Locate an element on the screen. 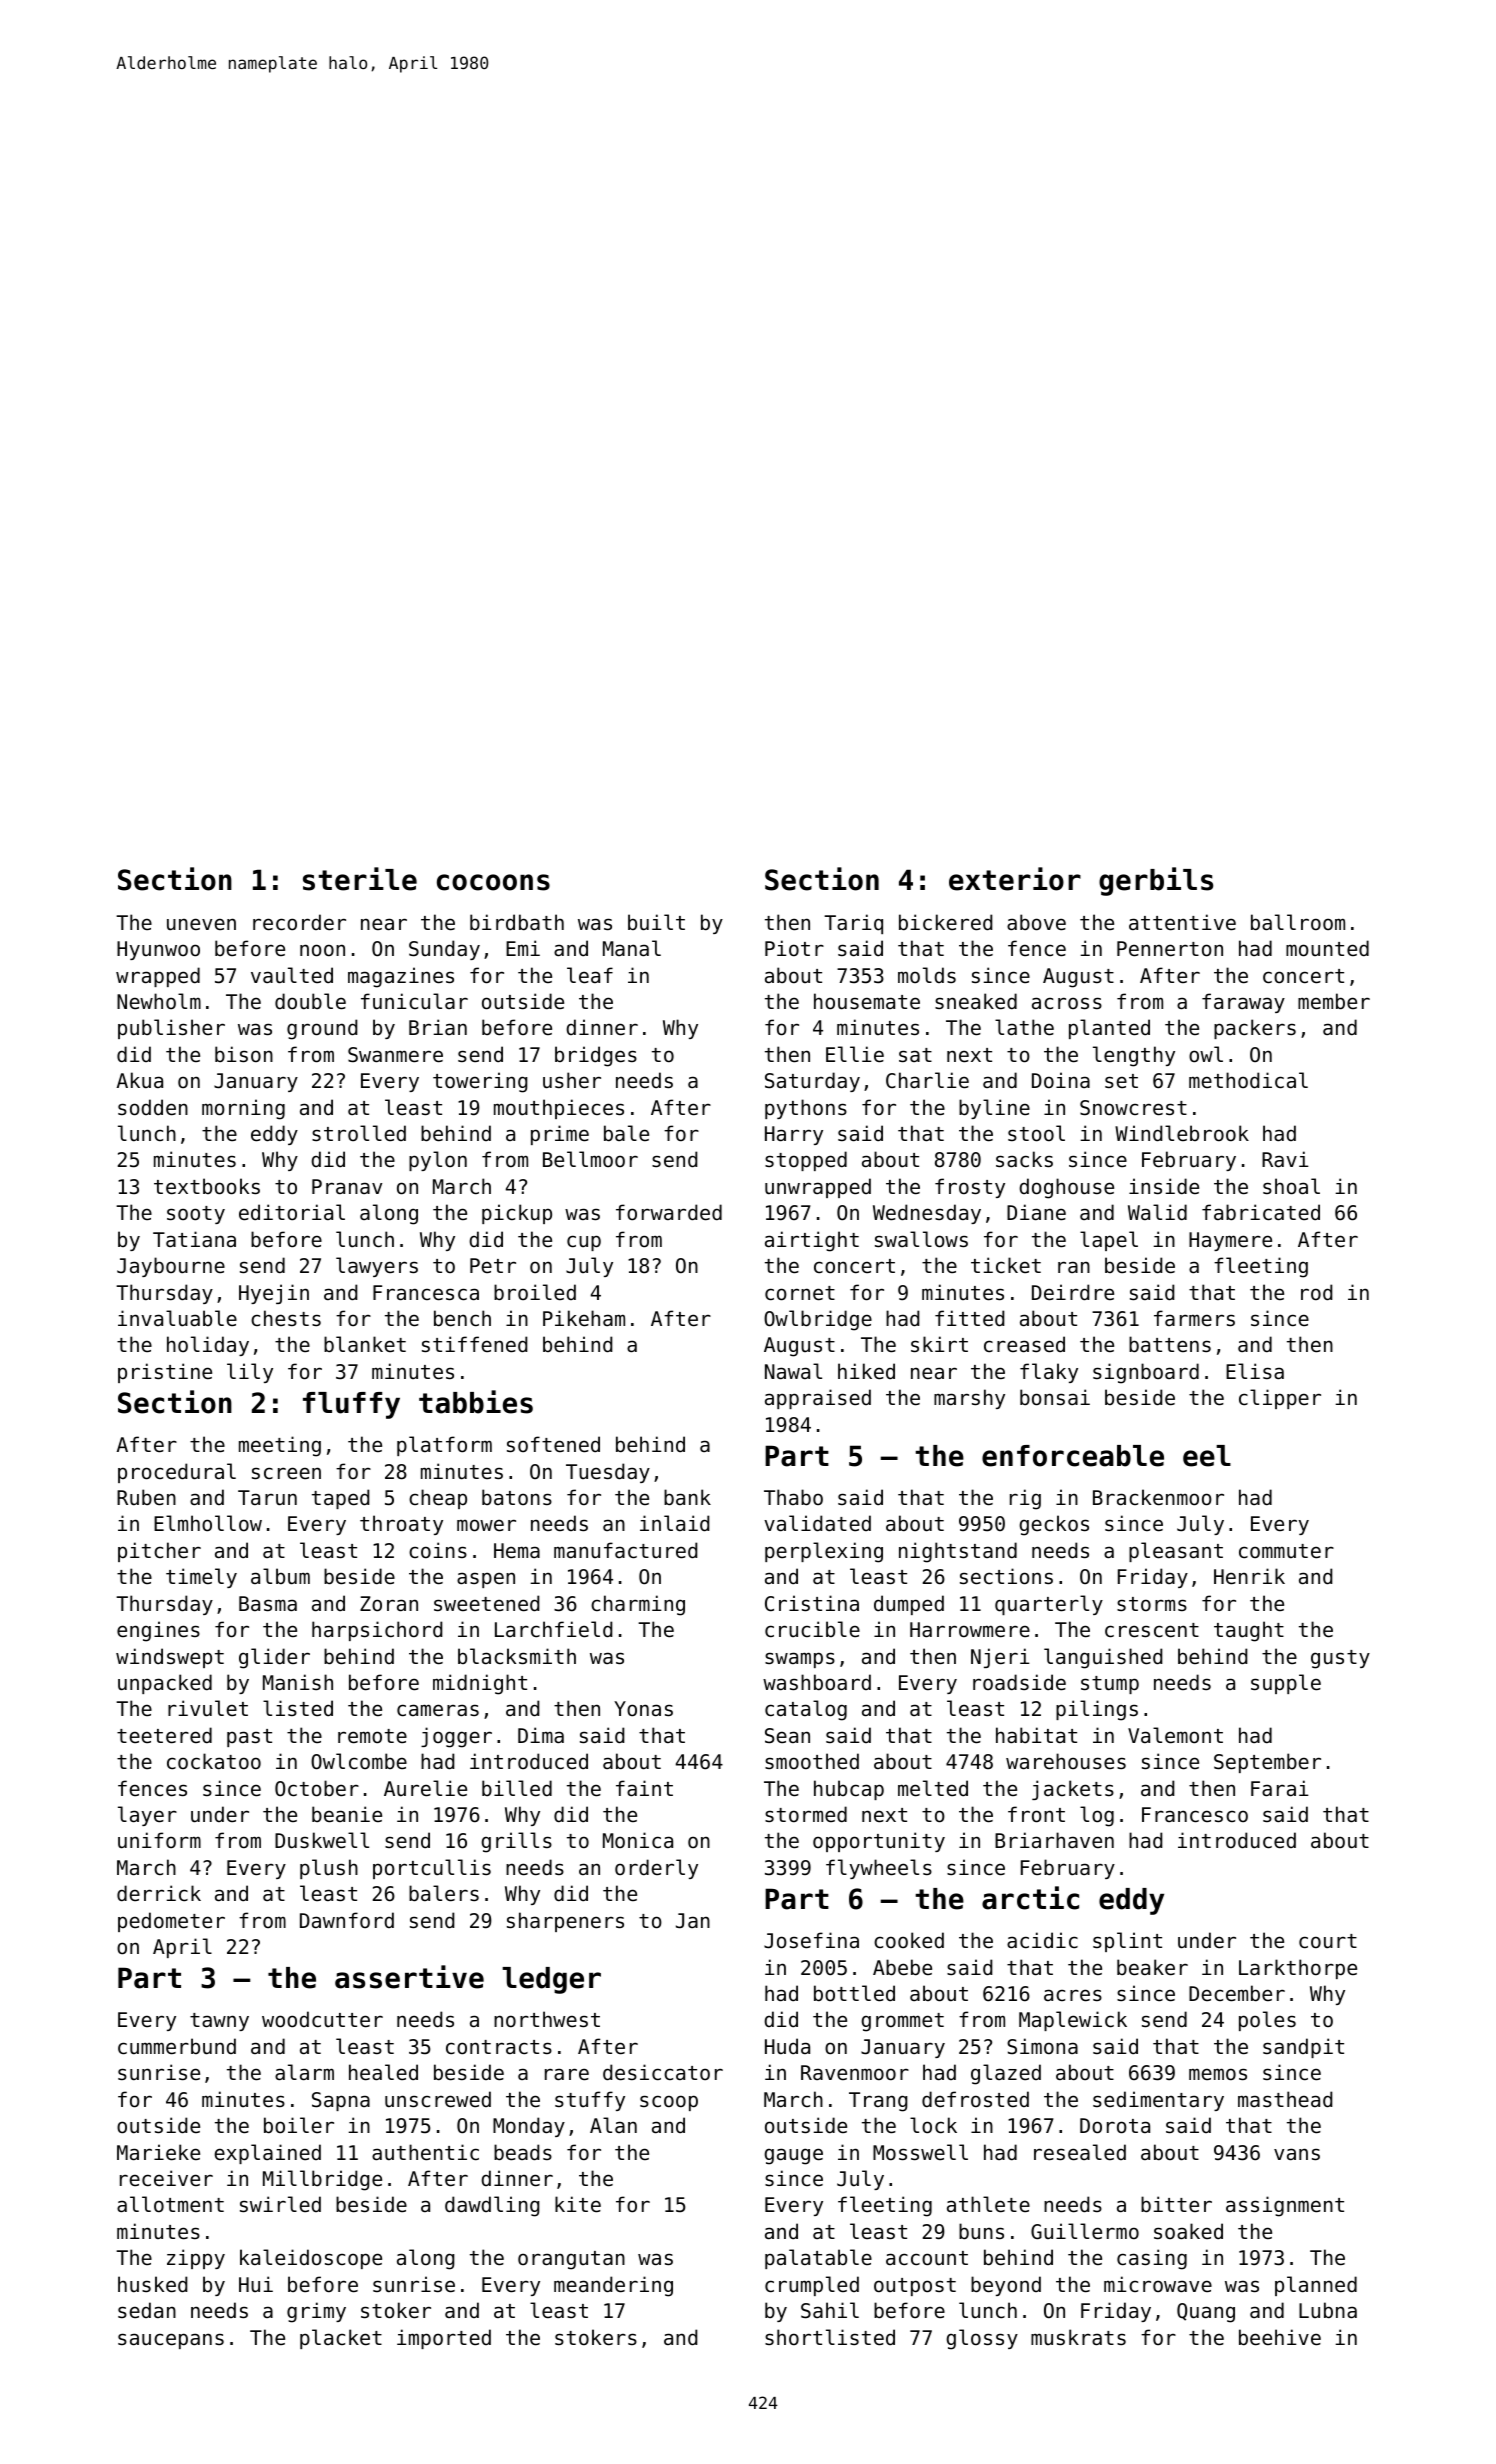 This screenshot has width=1496, height=2464. Mosswell is located at coordinates (920, 2152).
